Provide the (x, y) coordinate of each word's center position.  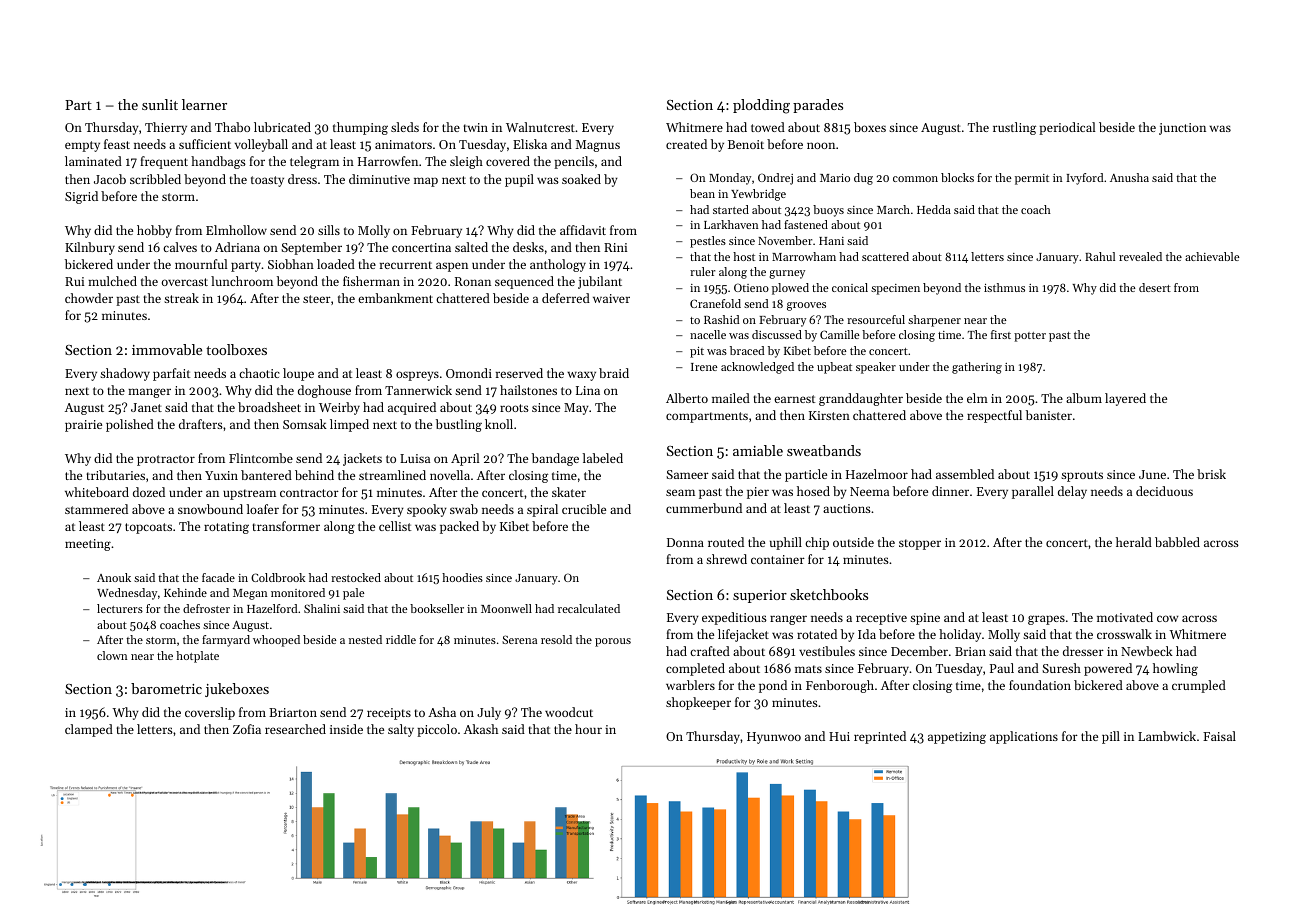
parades (818, 106)
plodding (761, 106)
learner (204, 104)
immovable (167, 349)
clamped (89, 730)
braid (614, 373)
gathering (977, 368)
